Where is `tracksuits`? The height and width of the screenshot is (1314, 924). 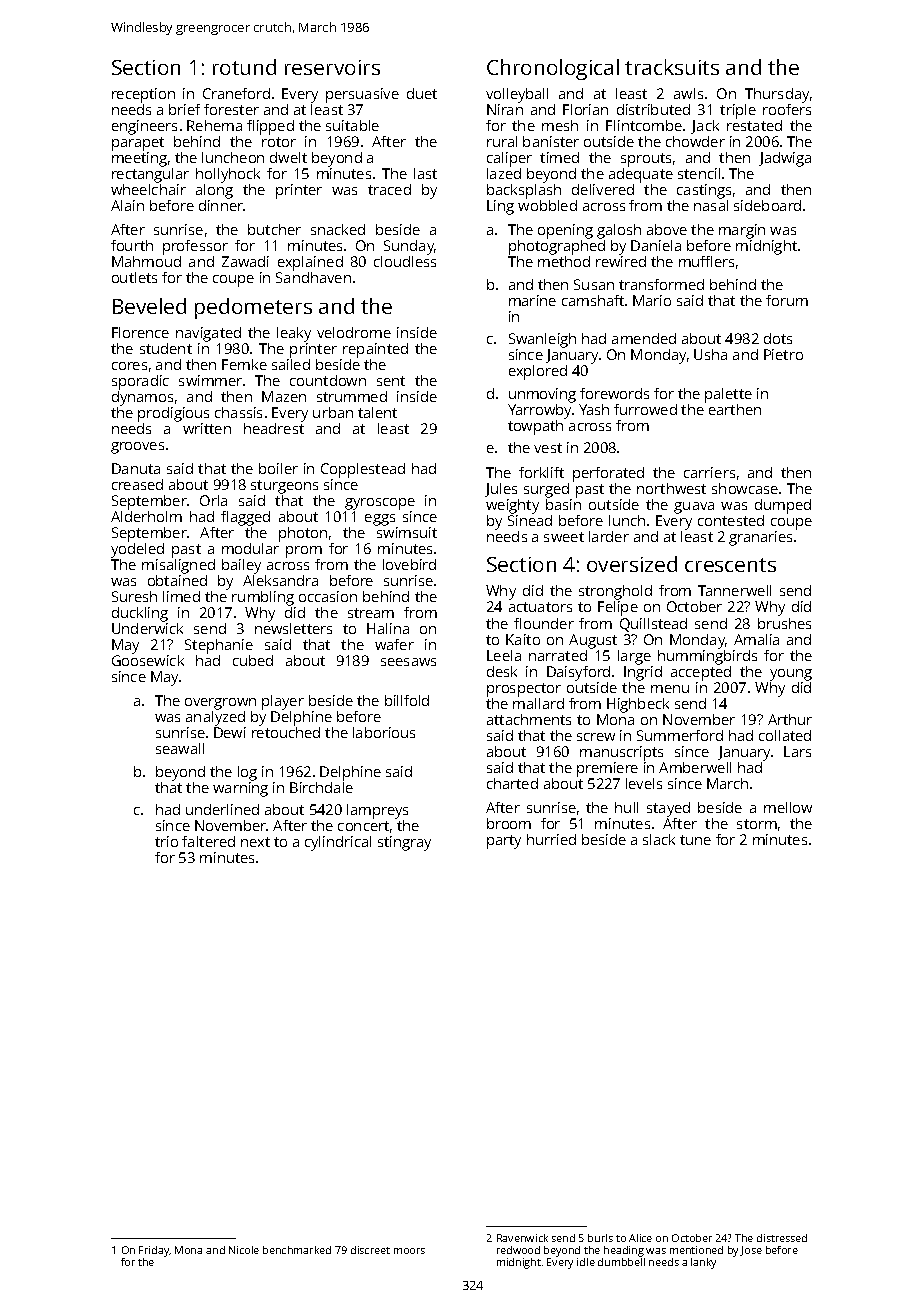 tracksuits is located at coordinates (672, 67).
